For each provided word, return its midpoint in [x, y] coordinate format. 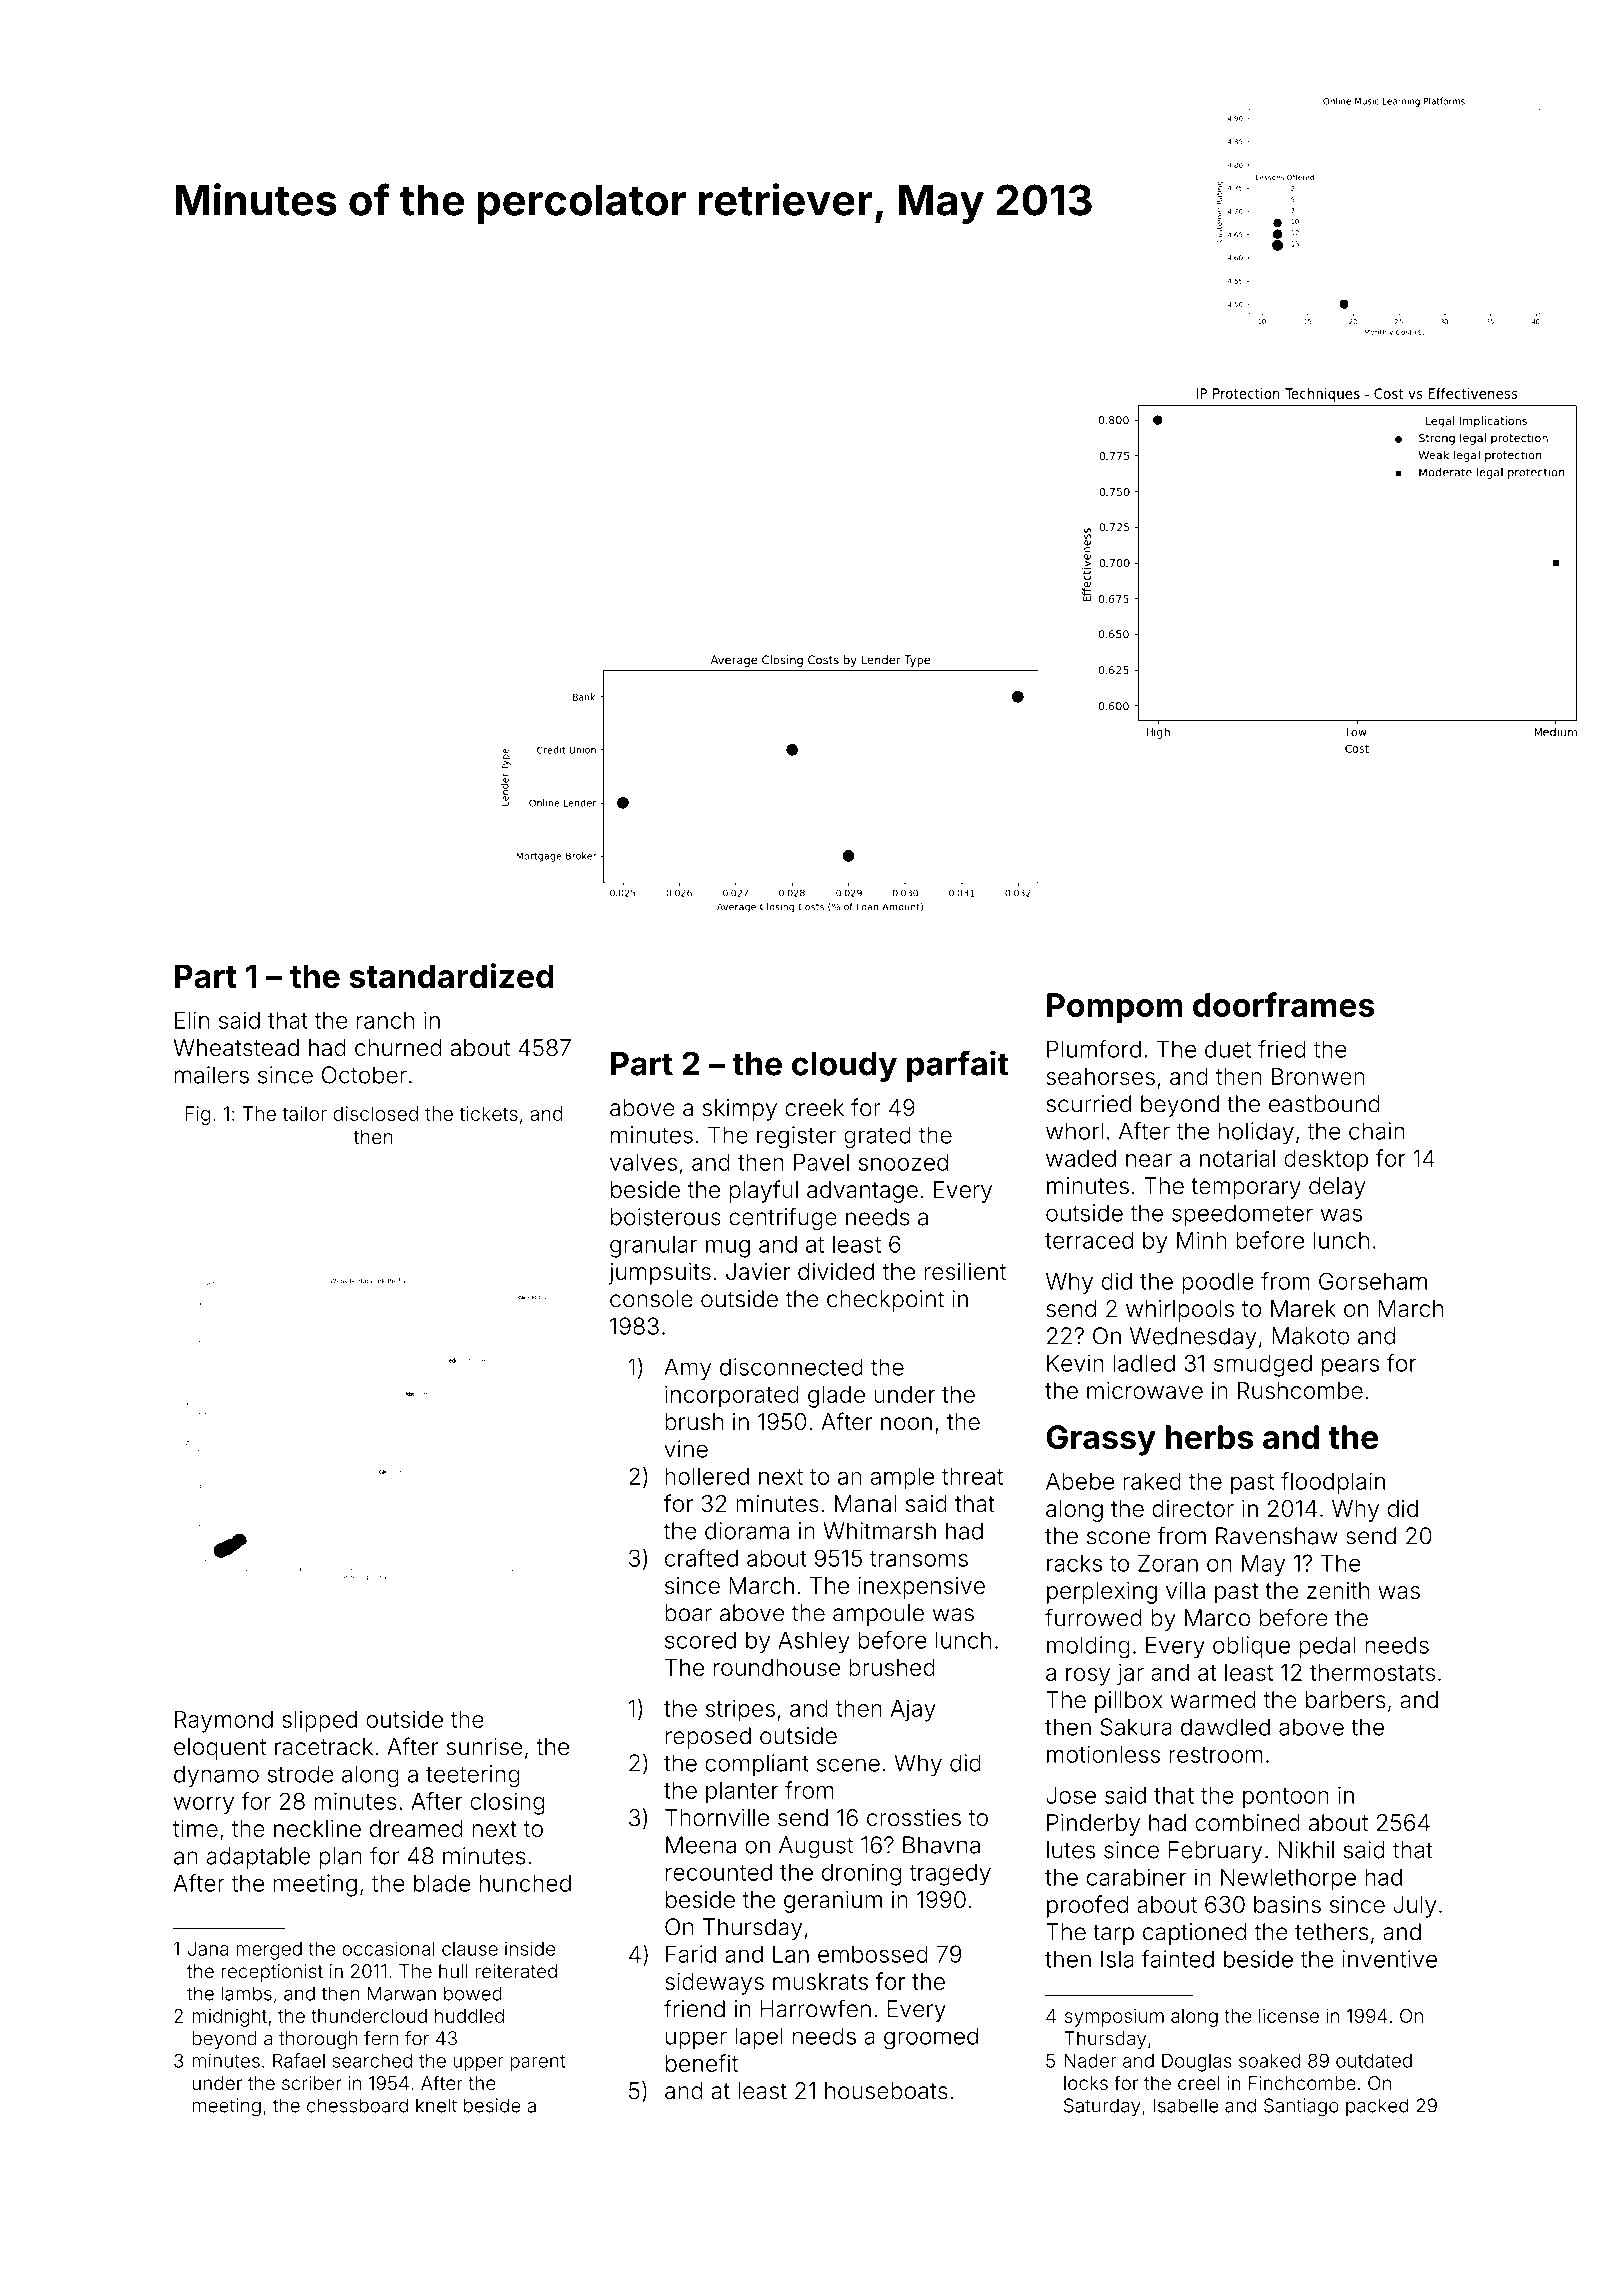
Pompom [1114, 1008]
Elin [192, 1020]
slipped [319, 1721]
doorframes [1284, 1004]
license [1289, 2015]
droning [861, 1874]
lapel [759, 2038]
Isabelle [1185, 2105]
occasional [388, 1948]
